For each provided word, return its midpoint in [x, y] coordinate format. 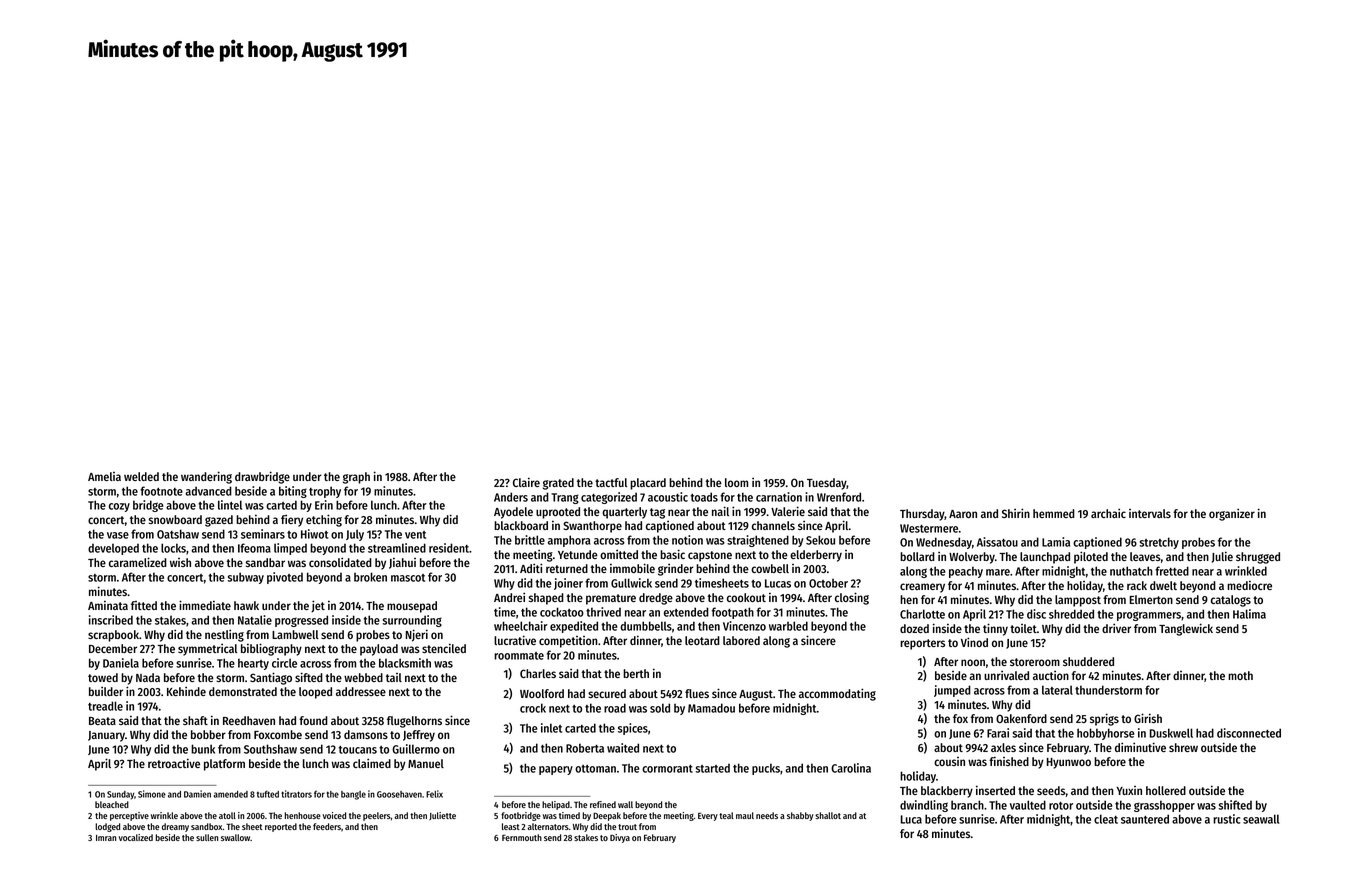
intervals [1150, 513]
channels [773, 525]
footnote [161, 491]
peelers [377, 816]
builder [106, 691]
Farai [998, 733]
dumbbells [646, 626]
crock [533, 708]
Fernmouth [522, 837]
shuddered [1088, 661]
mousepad [412, 607]
